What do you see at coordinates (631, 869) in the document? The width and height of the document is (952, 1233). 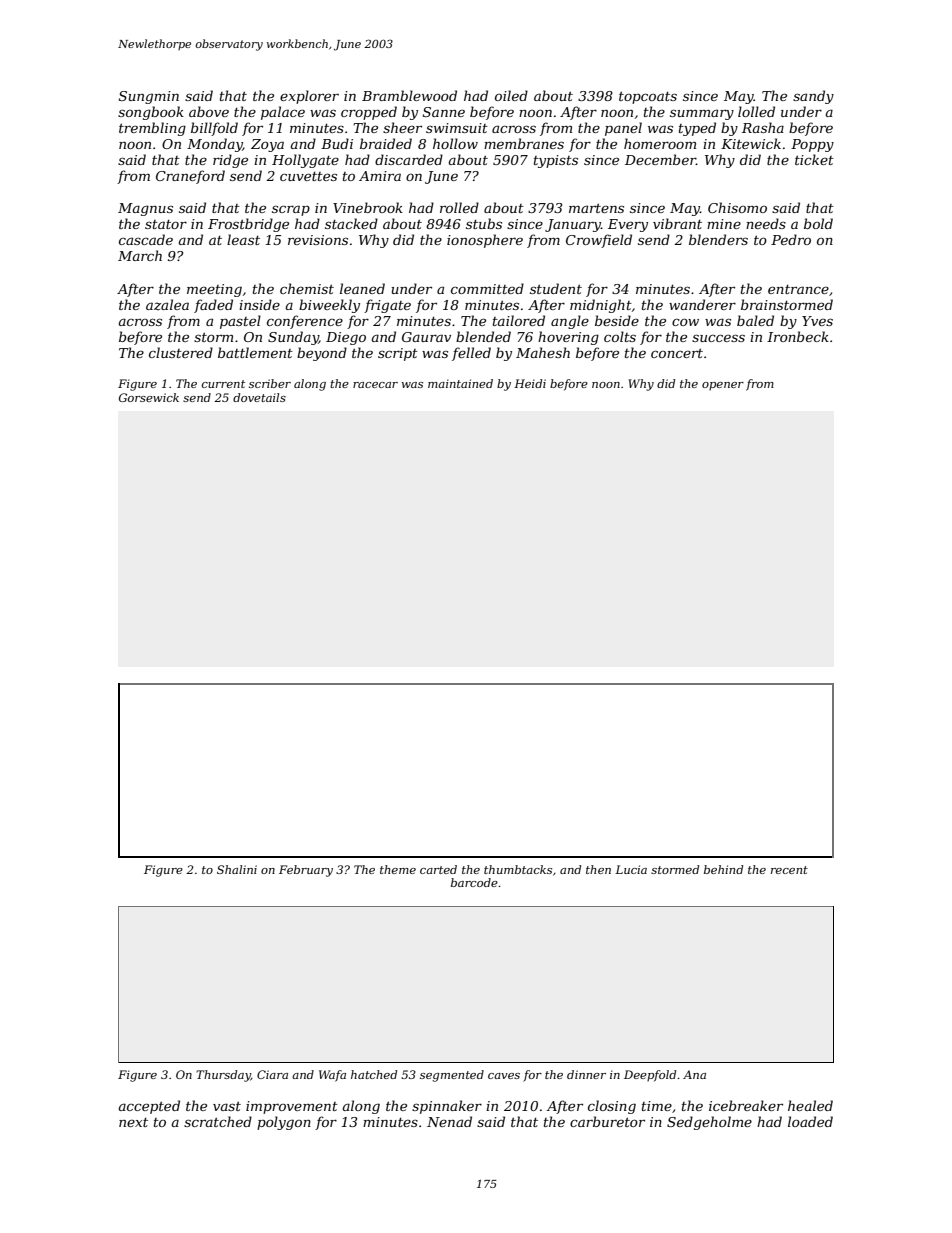 I see `Lucia` at bounding box center [631, 869].
